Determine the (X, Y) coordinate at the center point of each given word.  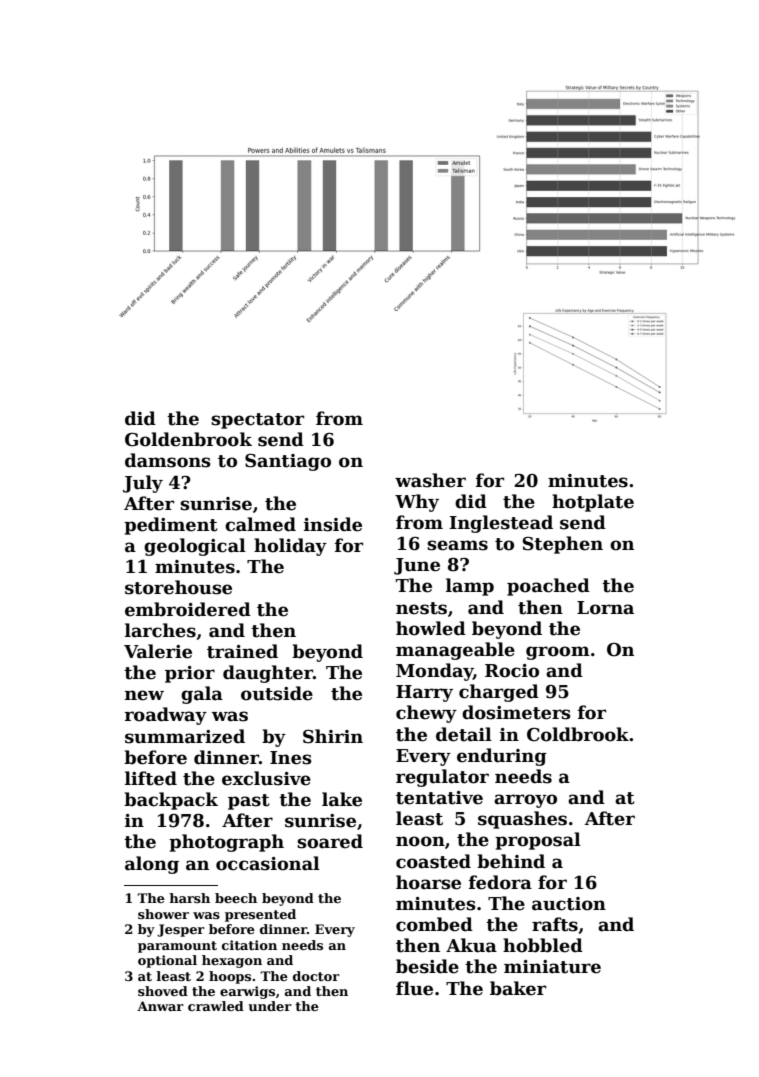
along (152, 865)
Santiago (288, 462)
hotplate (593, 503)
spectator (257, 421)
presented (260, 915)
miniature (552, 967)
